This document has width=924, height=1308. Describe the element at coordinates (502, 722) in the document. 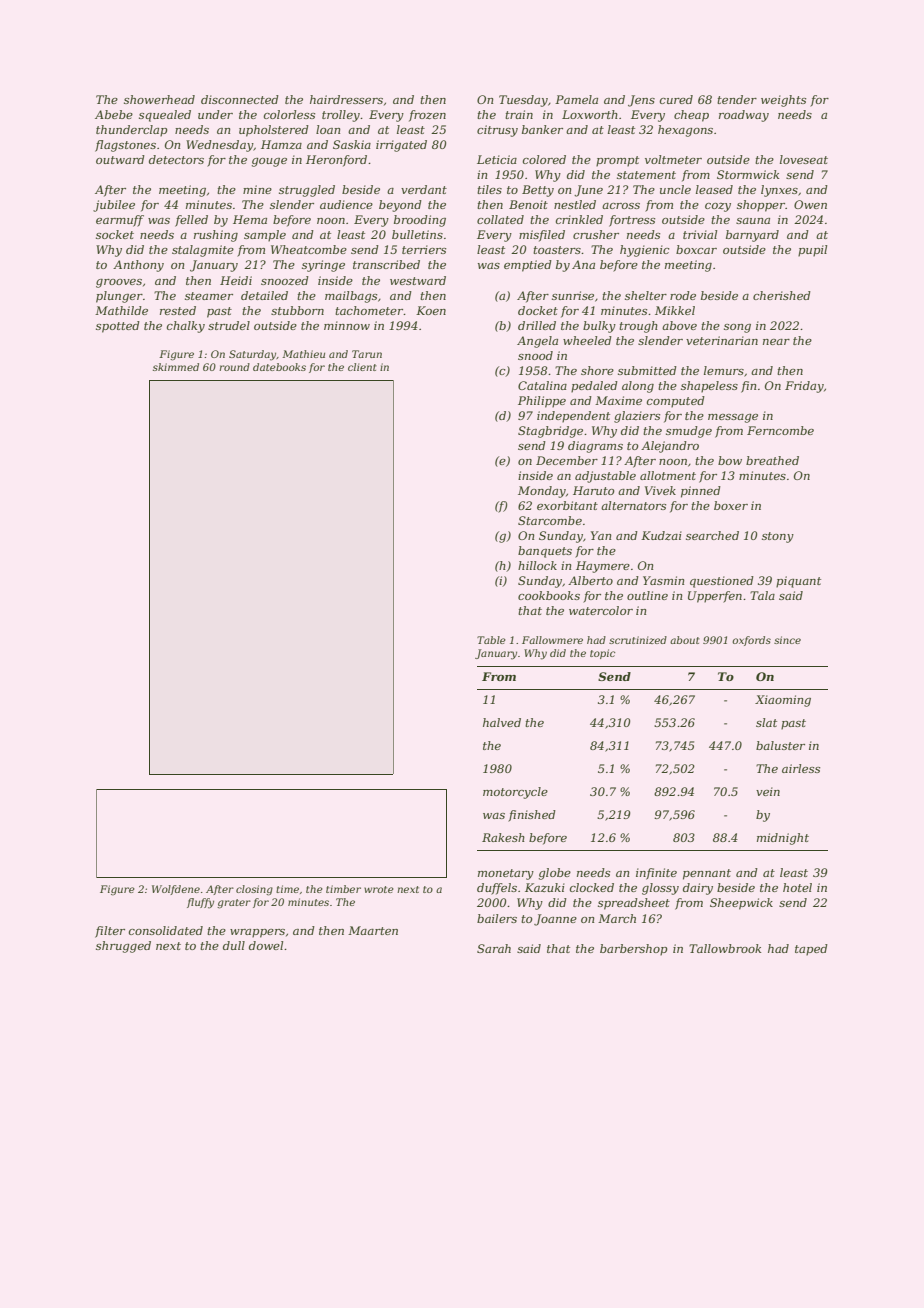

I see `halved` at that location.
